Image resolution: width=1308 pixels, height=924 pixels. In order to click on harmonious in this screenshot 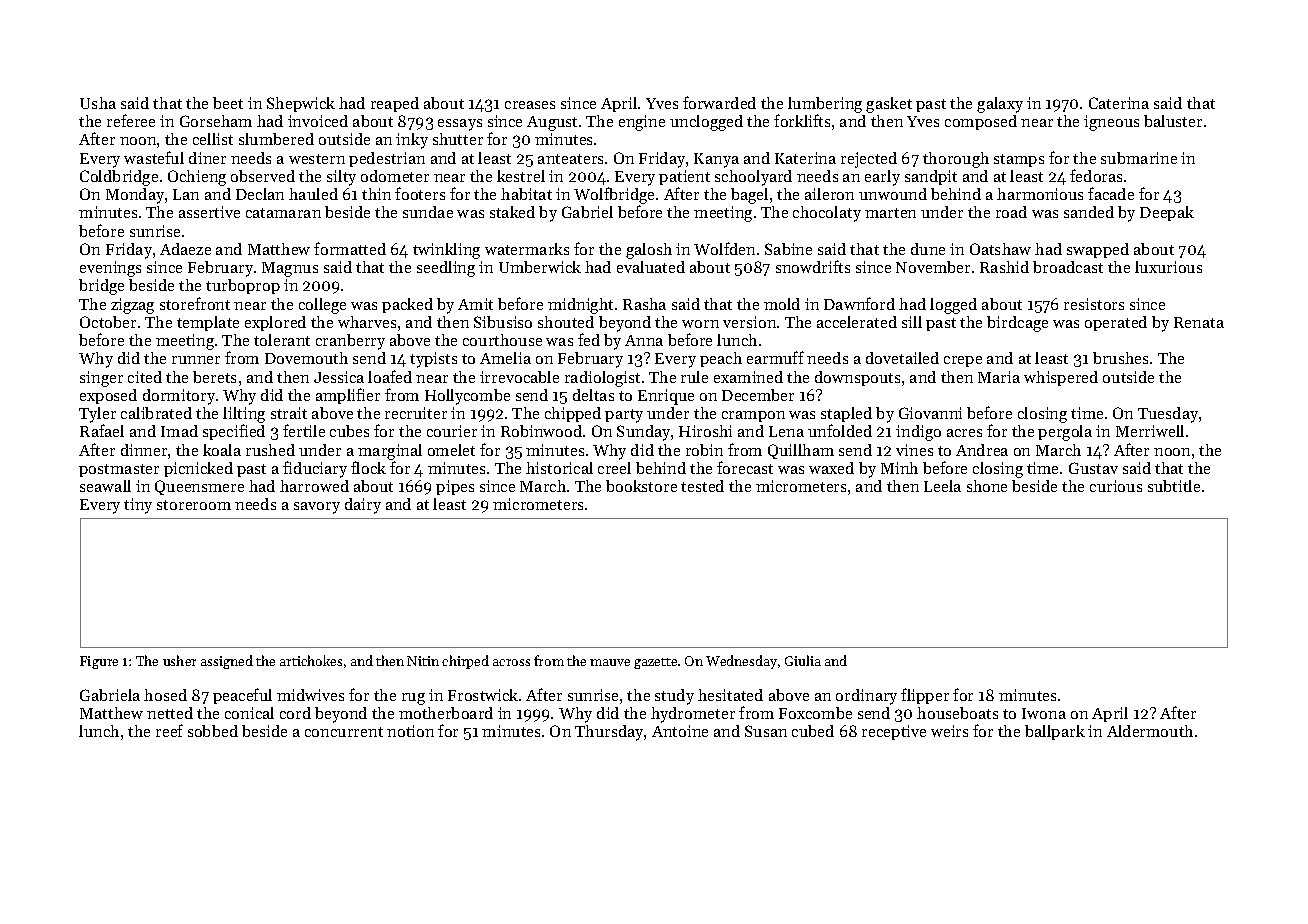, I will do `click(1040, 194)`.
